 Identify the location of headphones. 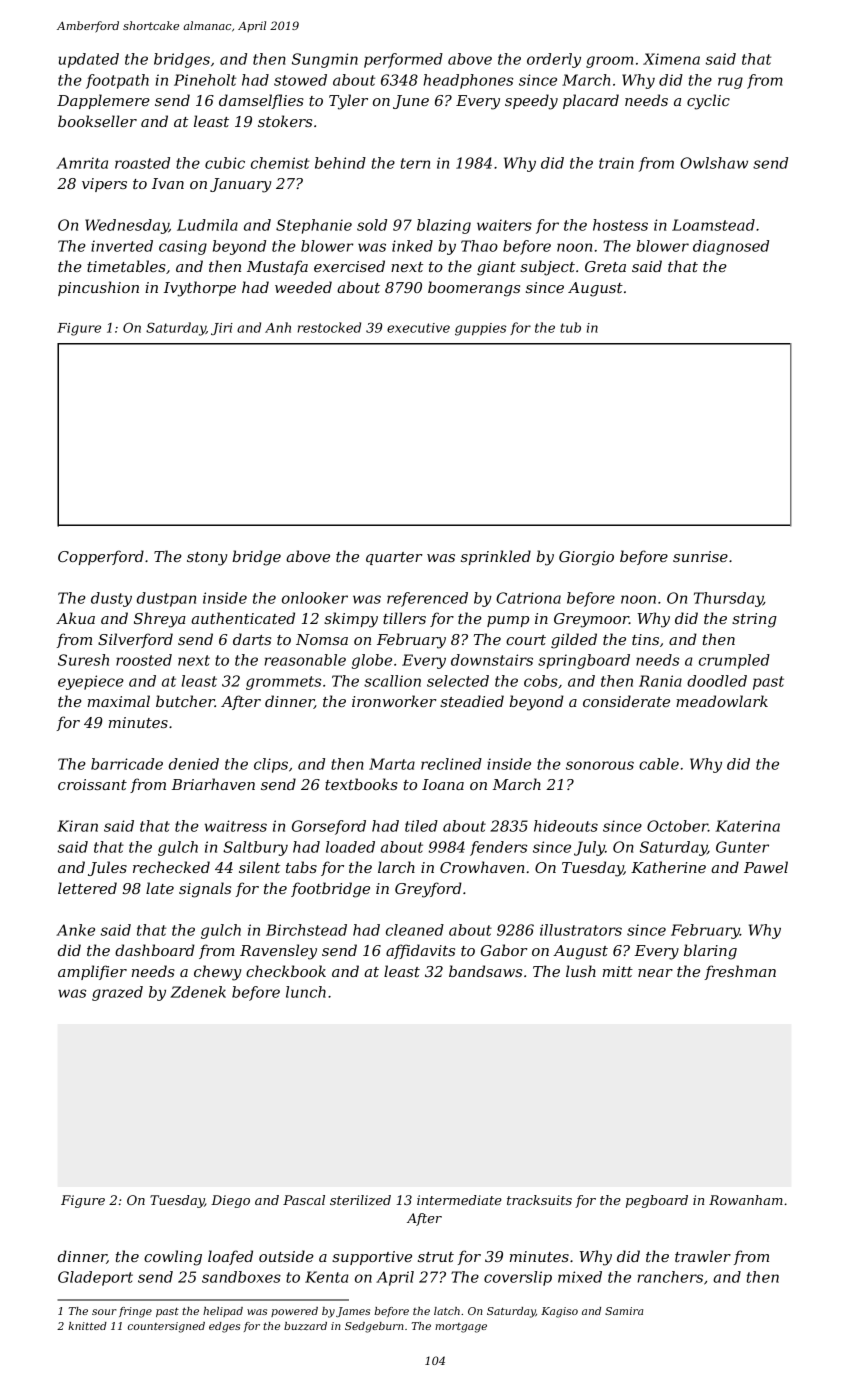
(468, 81).
